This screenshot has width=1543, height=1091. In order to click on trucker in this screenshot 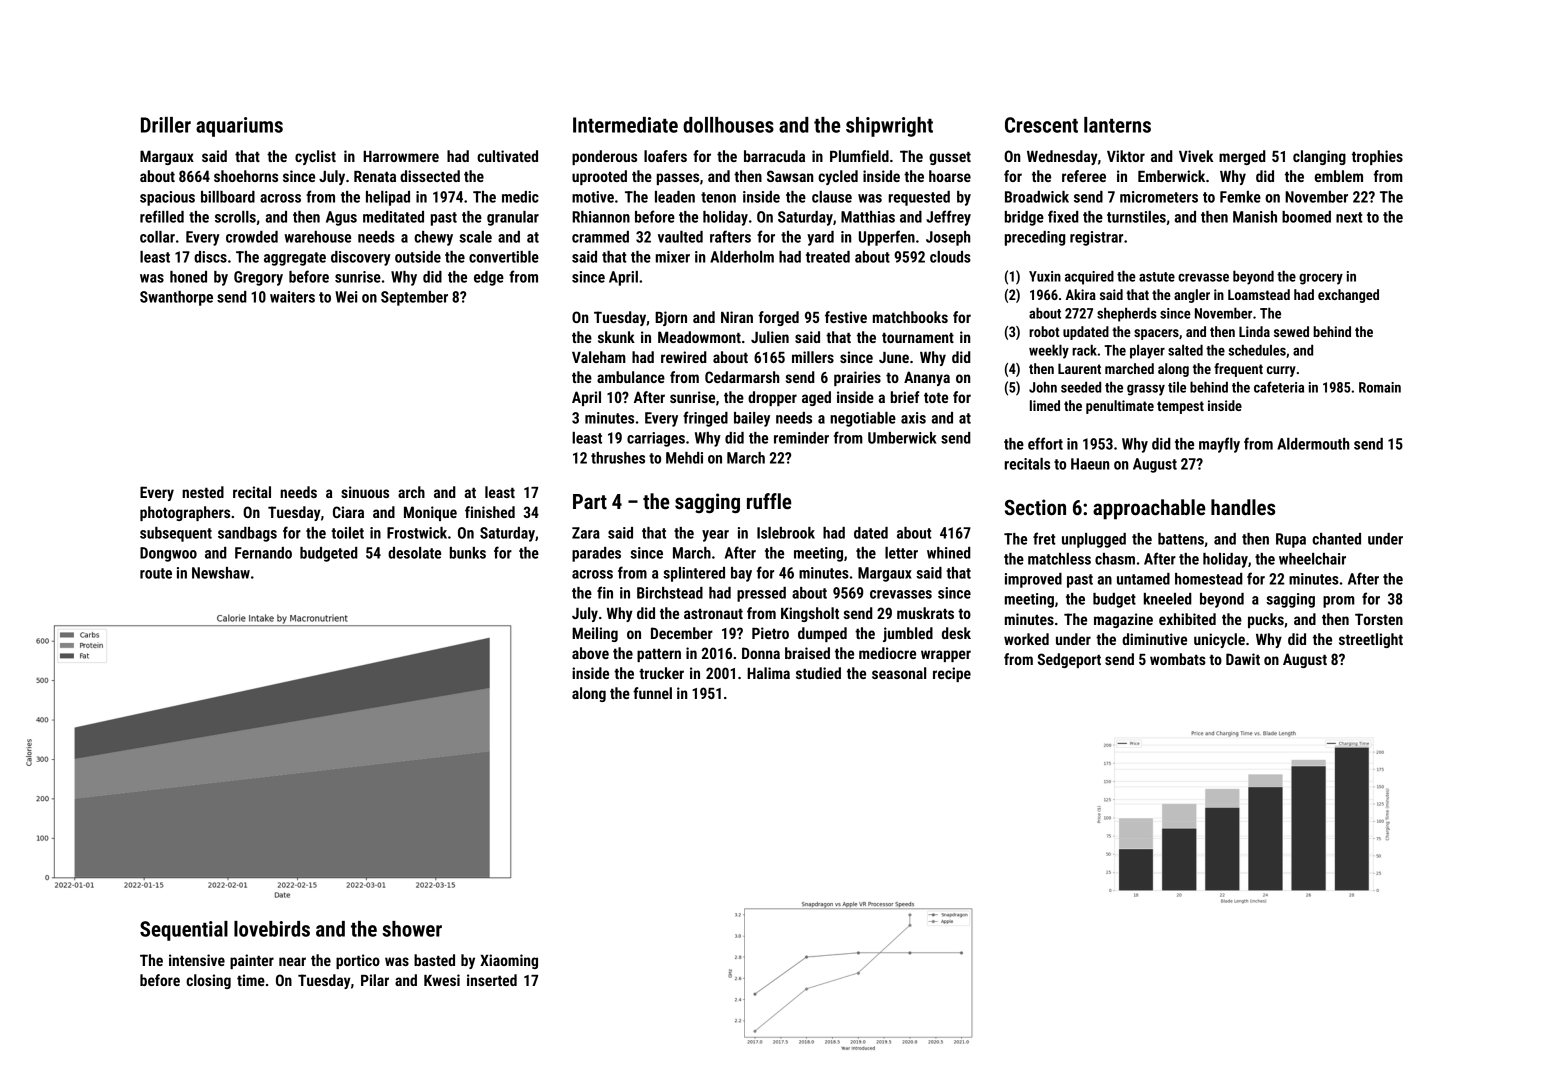, I will do `click(661, 673)`.
